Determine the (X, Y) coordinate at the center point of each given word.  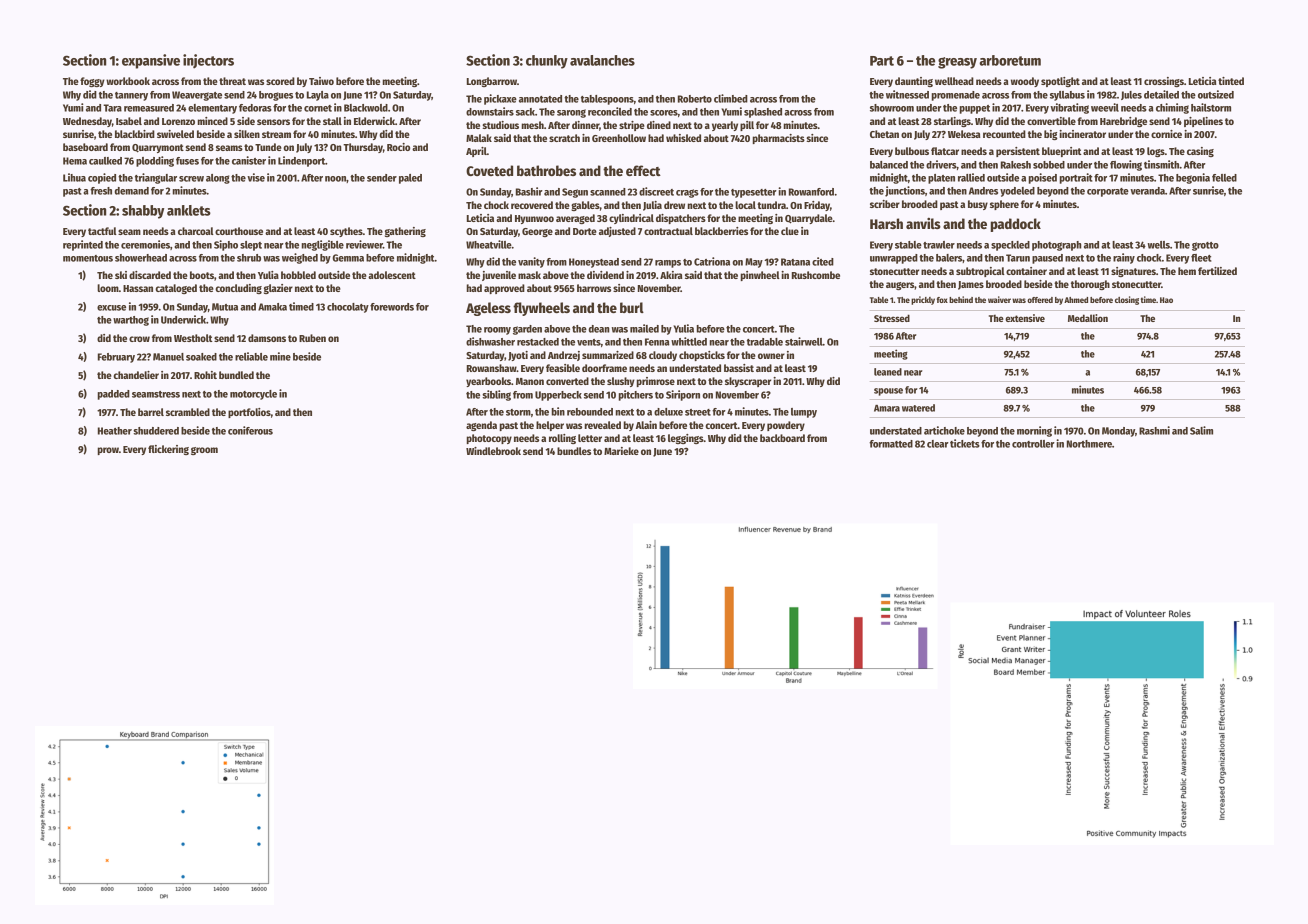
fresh (101, 191)
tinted (1231, 81)
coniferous (250, 430)
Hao (1166, 300)
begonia (1193, 178)
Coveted (489, 170)
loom (108, 288)
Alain (646, 425)
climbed (731, 98)
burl (632, 307)
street (698, 412)
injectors (208, 61)
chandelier (136, 375)
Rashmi (1154, 430)
